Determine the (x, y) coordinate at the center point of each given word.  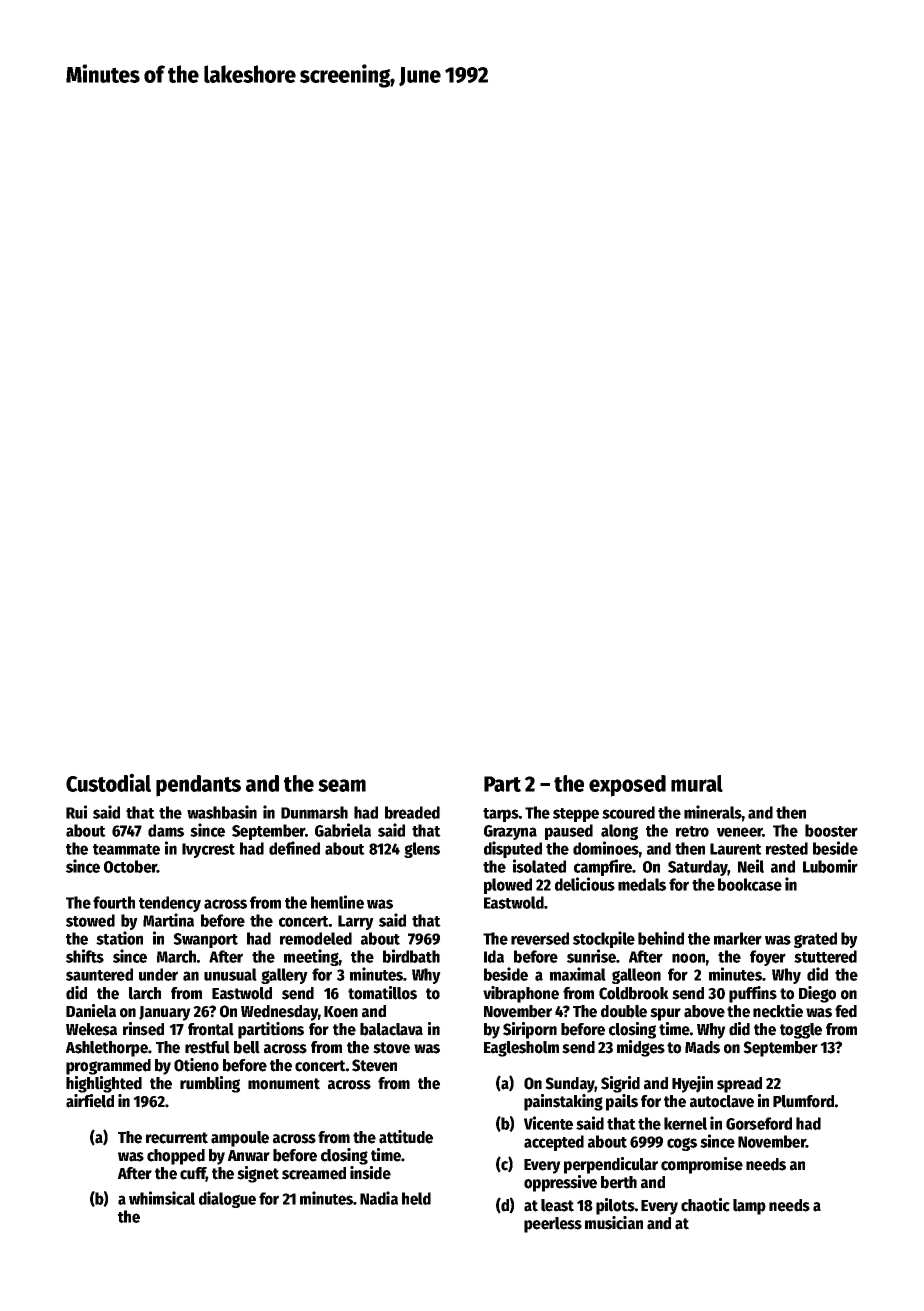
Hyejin (692, 1084)
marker (738, 938)
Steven (374, 1065)
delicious (585, 884)
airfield (90, 1101)
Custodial (108, 782)
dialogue (227, 1199)
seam (342, 785)
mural (697, 783)
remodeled (316, 938)
